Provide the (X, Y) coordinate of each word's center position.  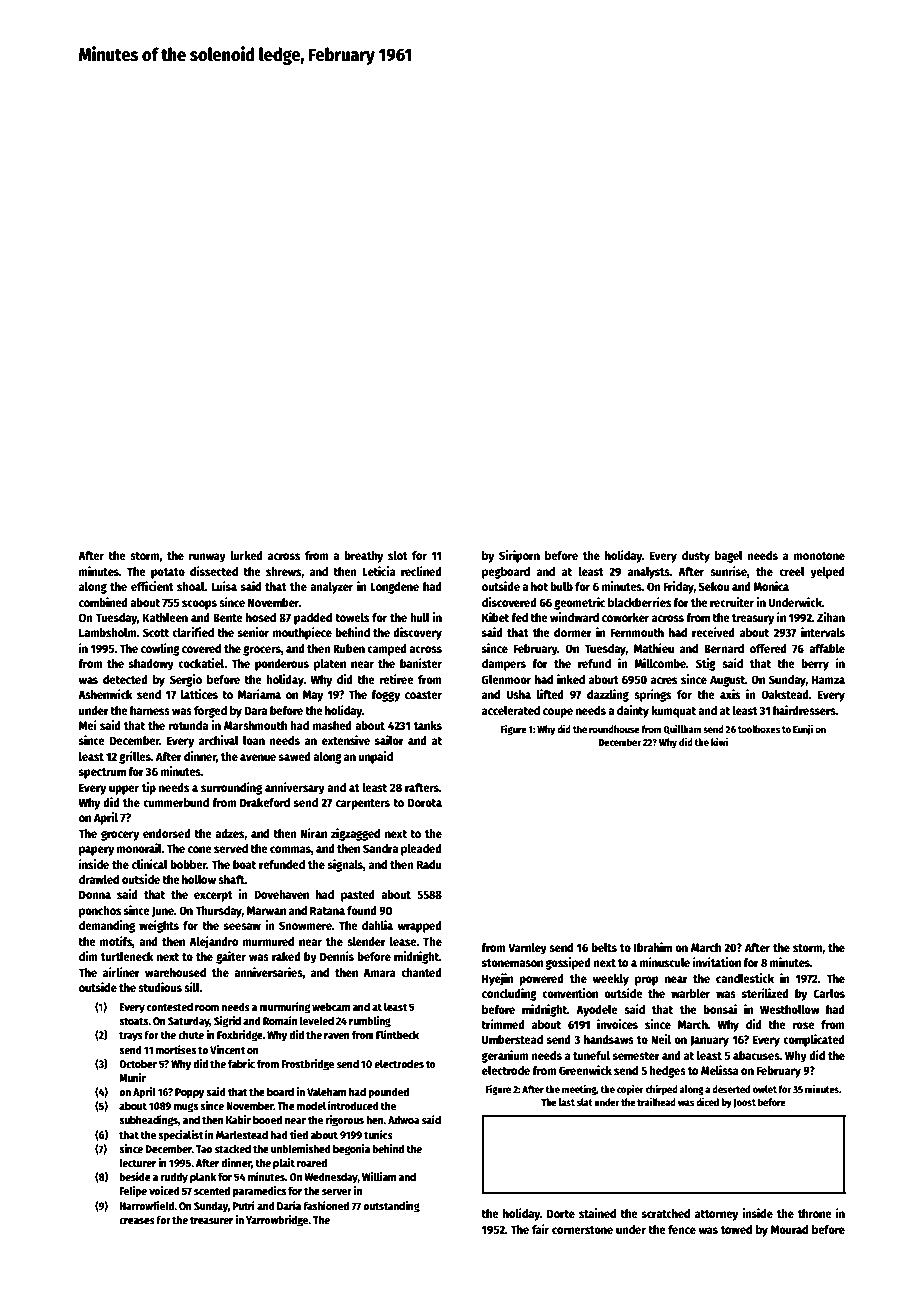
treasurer (211, 1220)
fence (682, 1229)
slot (398, 555)
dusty (696, 557)
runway (207, 558)
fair (540, 1229)
